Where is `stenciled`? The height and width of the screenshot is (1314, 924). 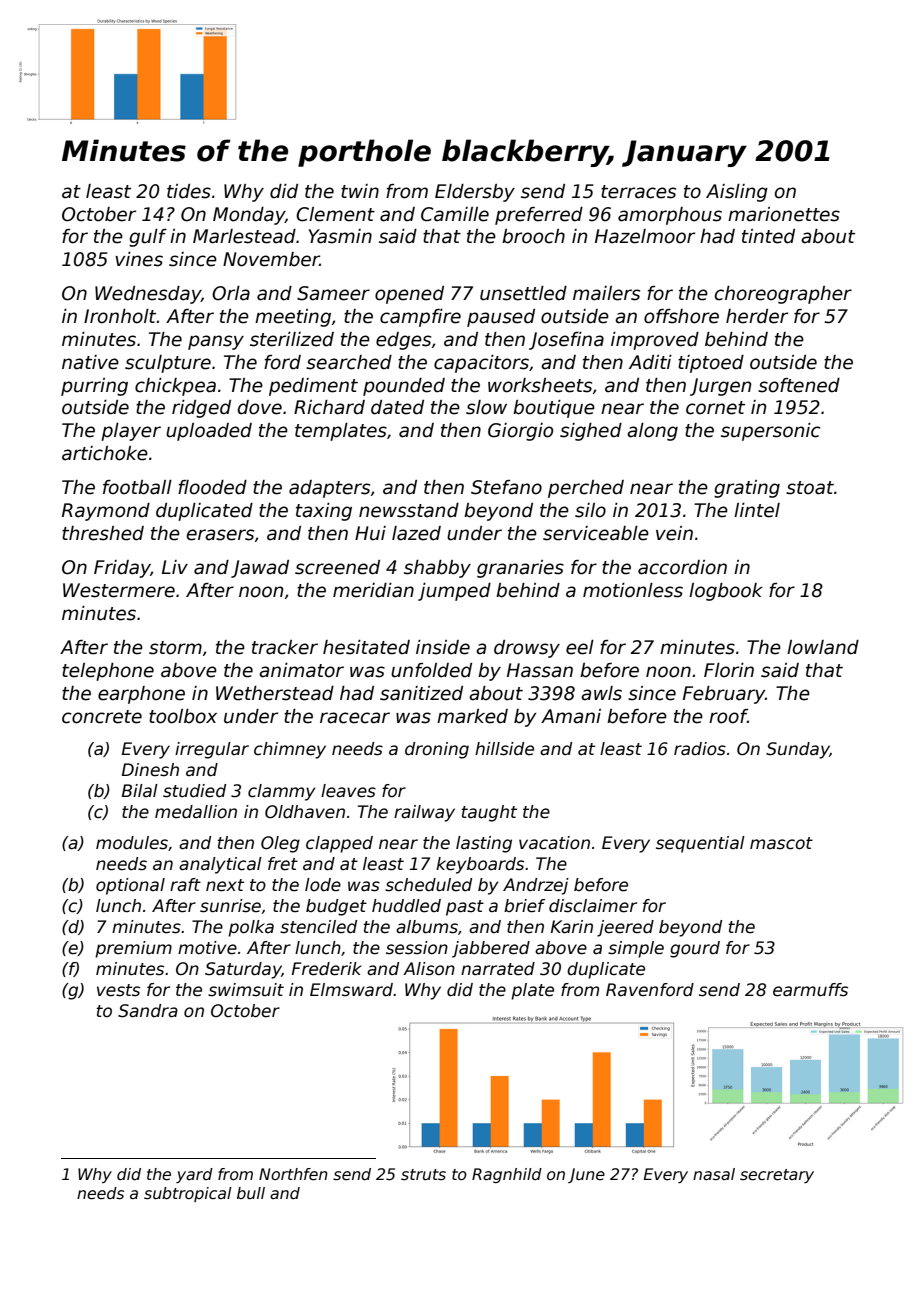 stenciled is located at coordinates (318, 927).
